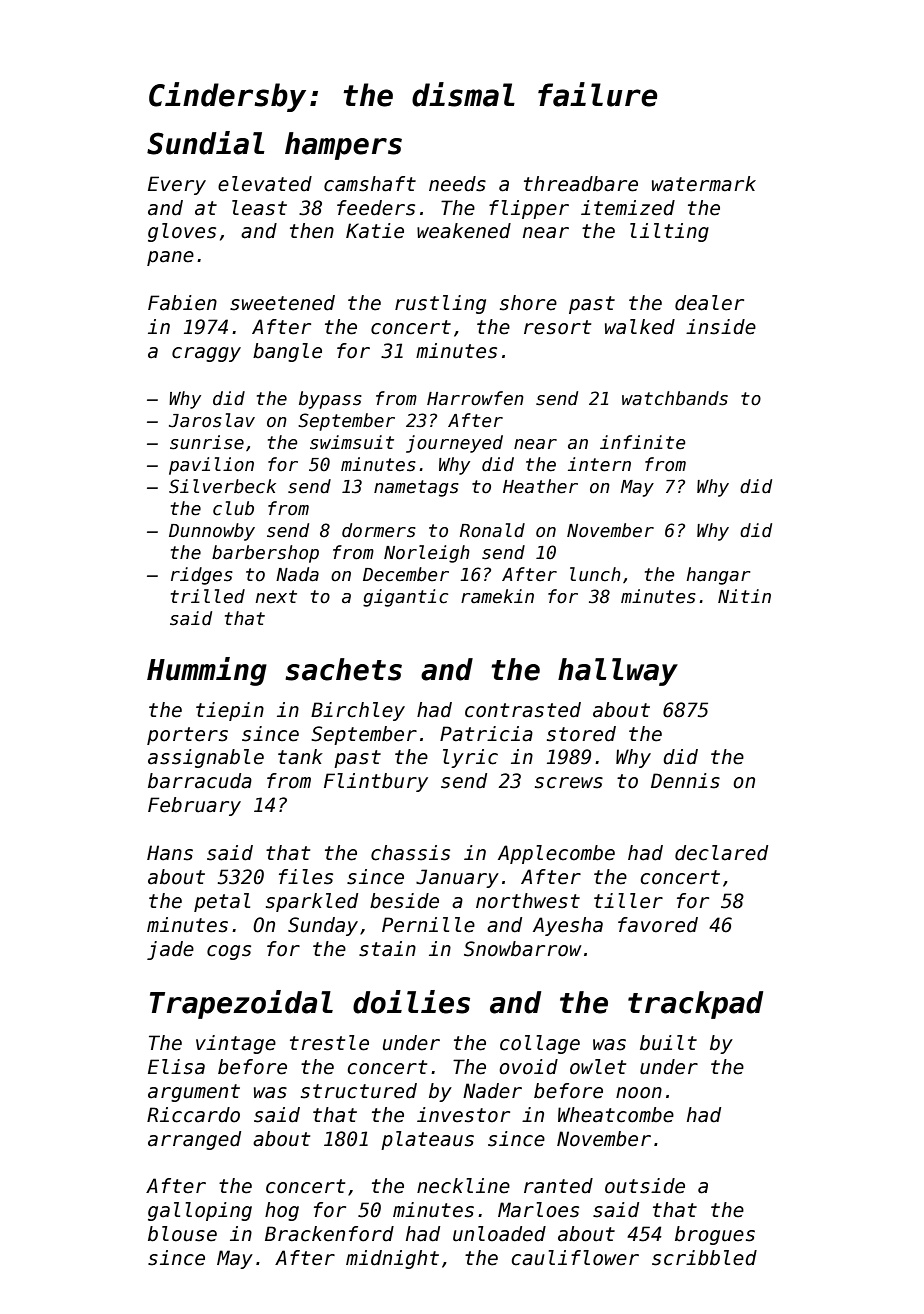 Image resolution: width=924 pixels, height=1314 pixels. I want to click on dormers, so click(379, 530).
